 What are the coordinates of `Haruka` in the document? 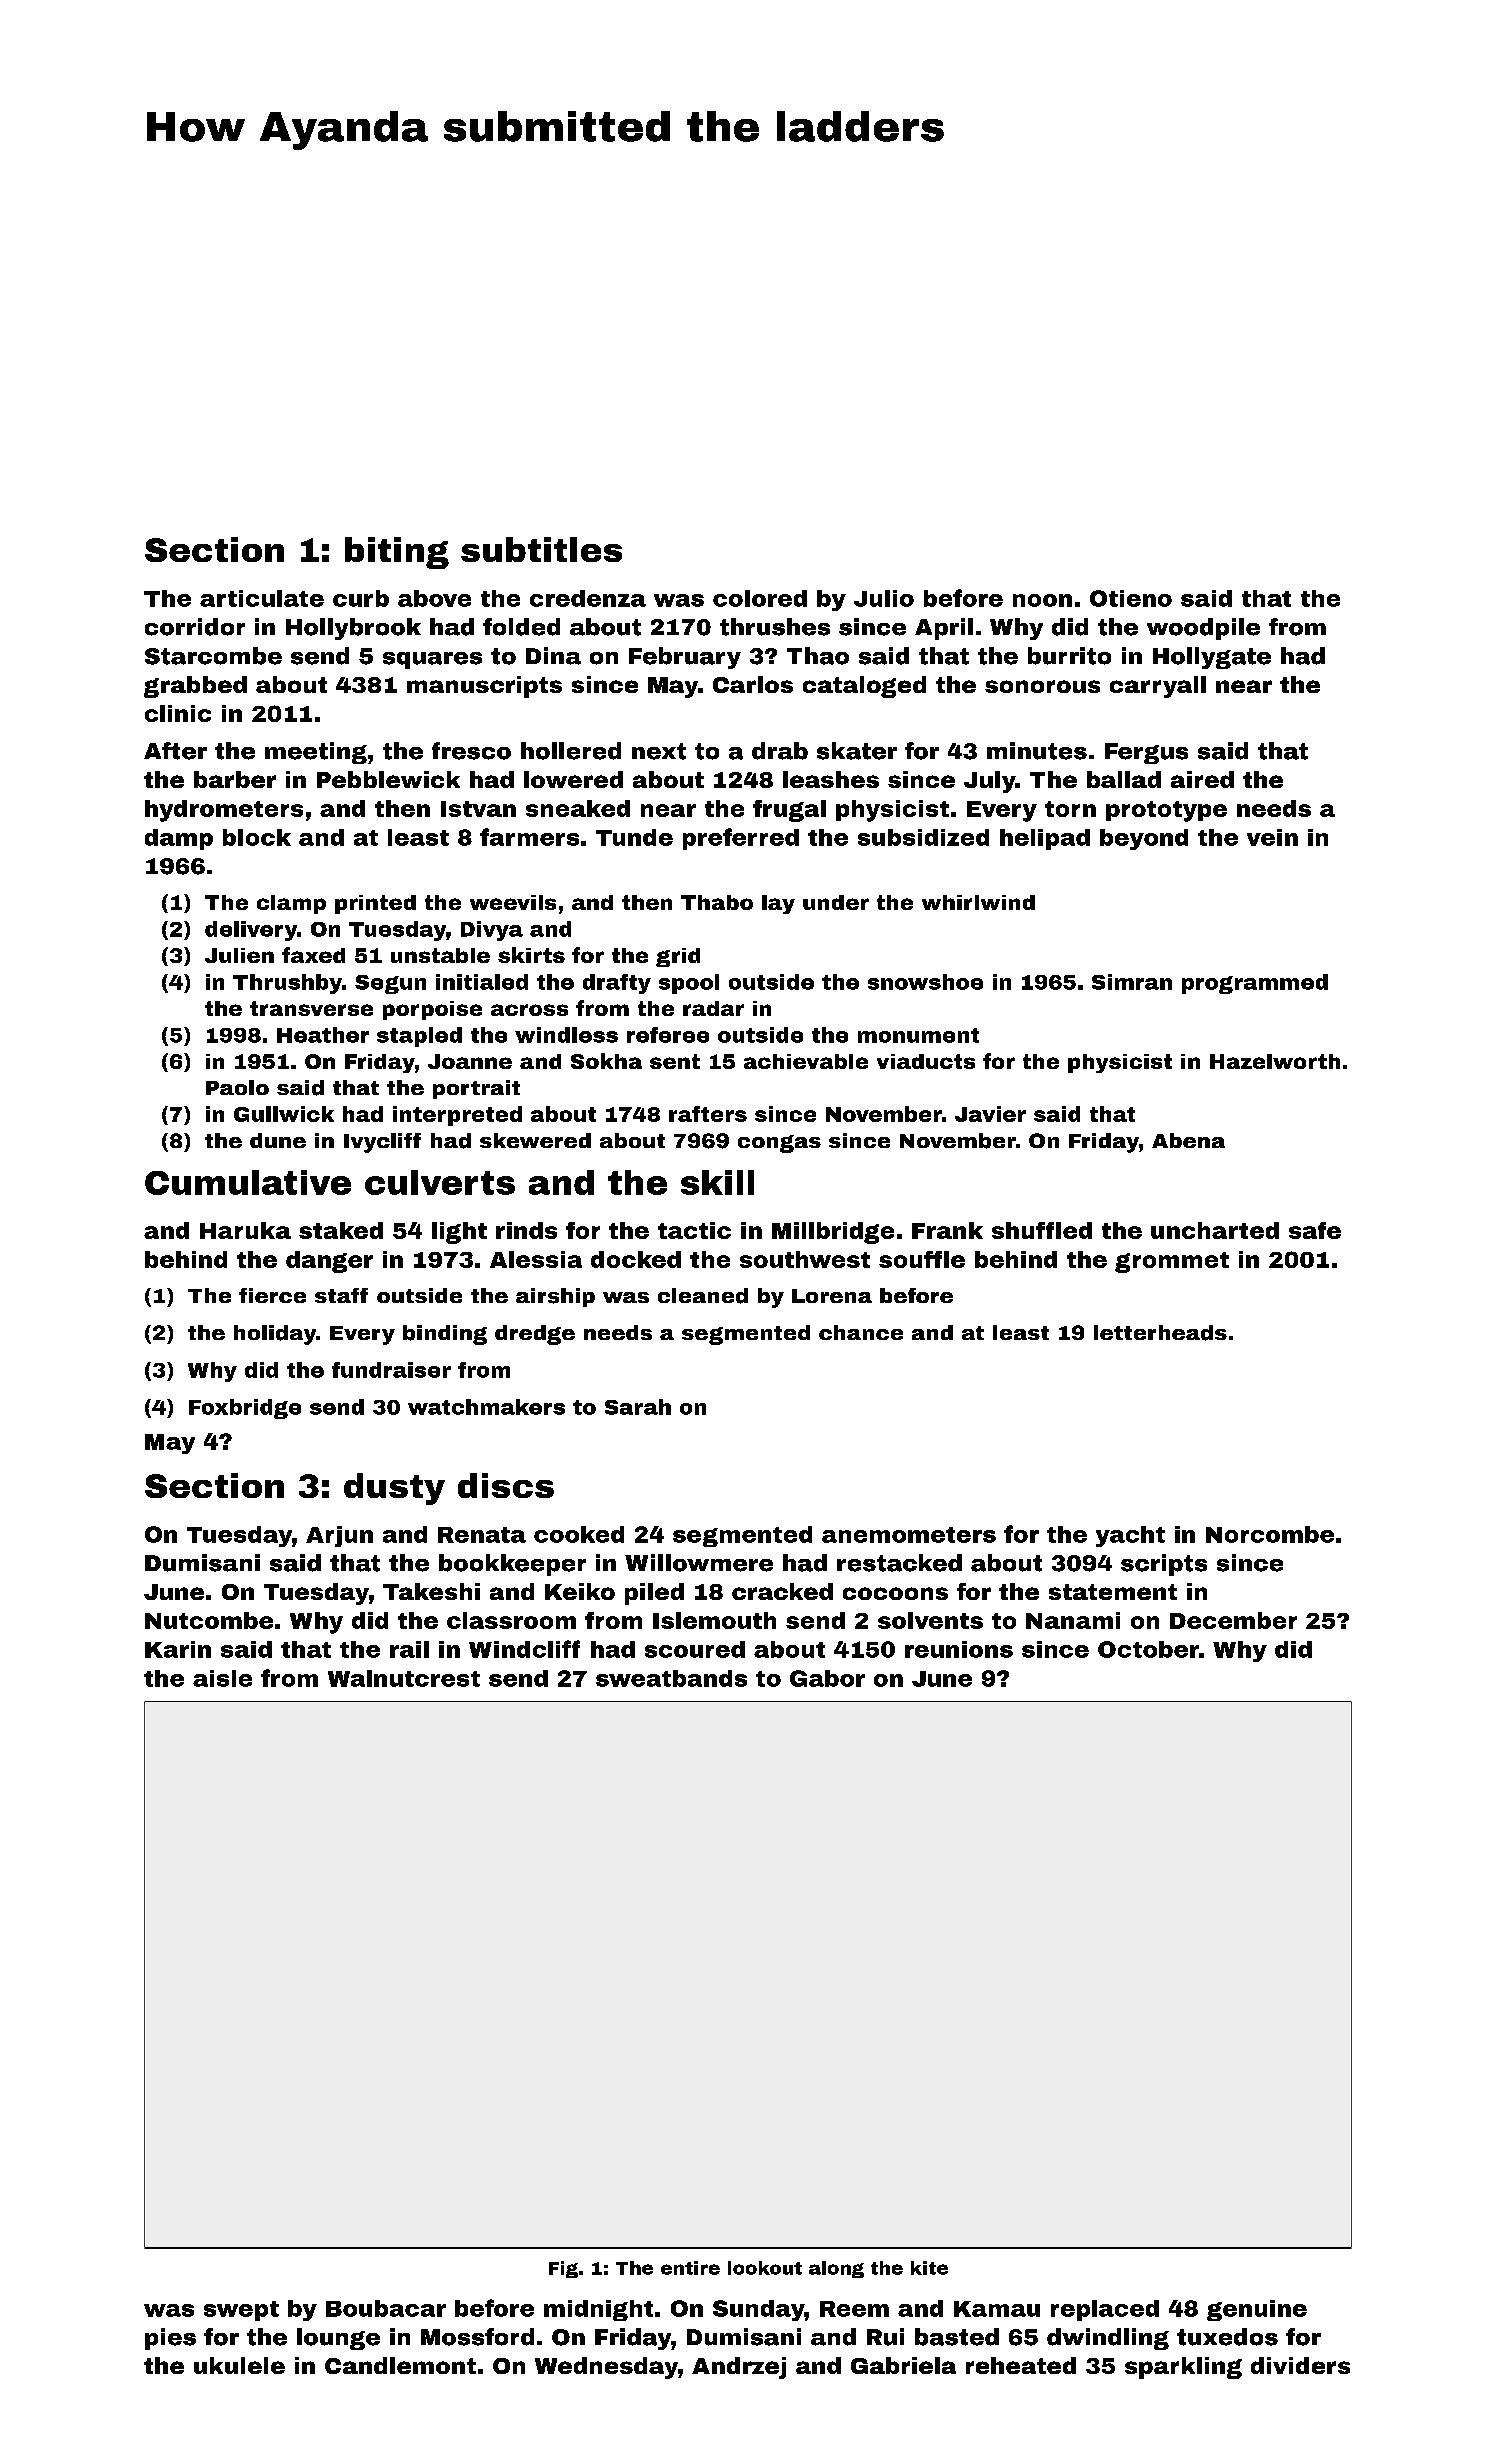 It's located at (245, 1230).
